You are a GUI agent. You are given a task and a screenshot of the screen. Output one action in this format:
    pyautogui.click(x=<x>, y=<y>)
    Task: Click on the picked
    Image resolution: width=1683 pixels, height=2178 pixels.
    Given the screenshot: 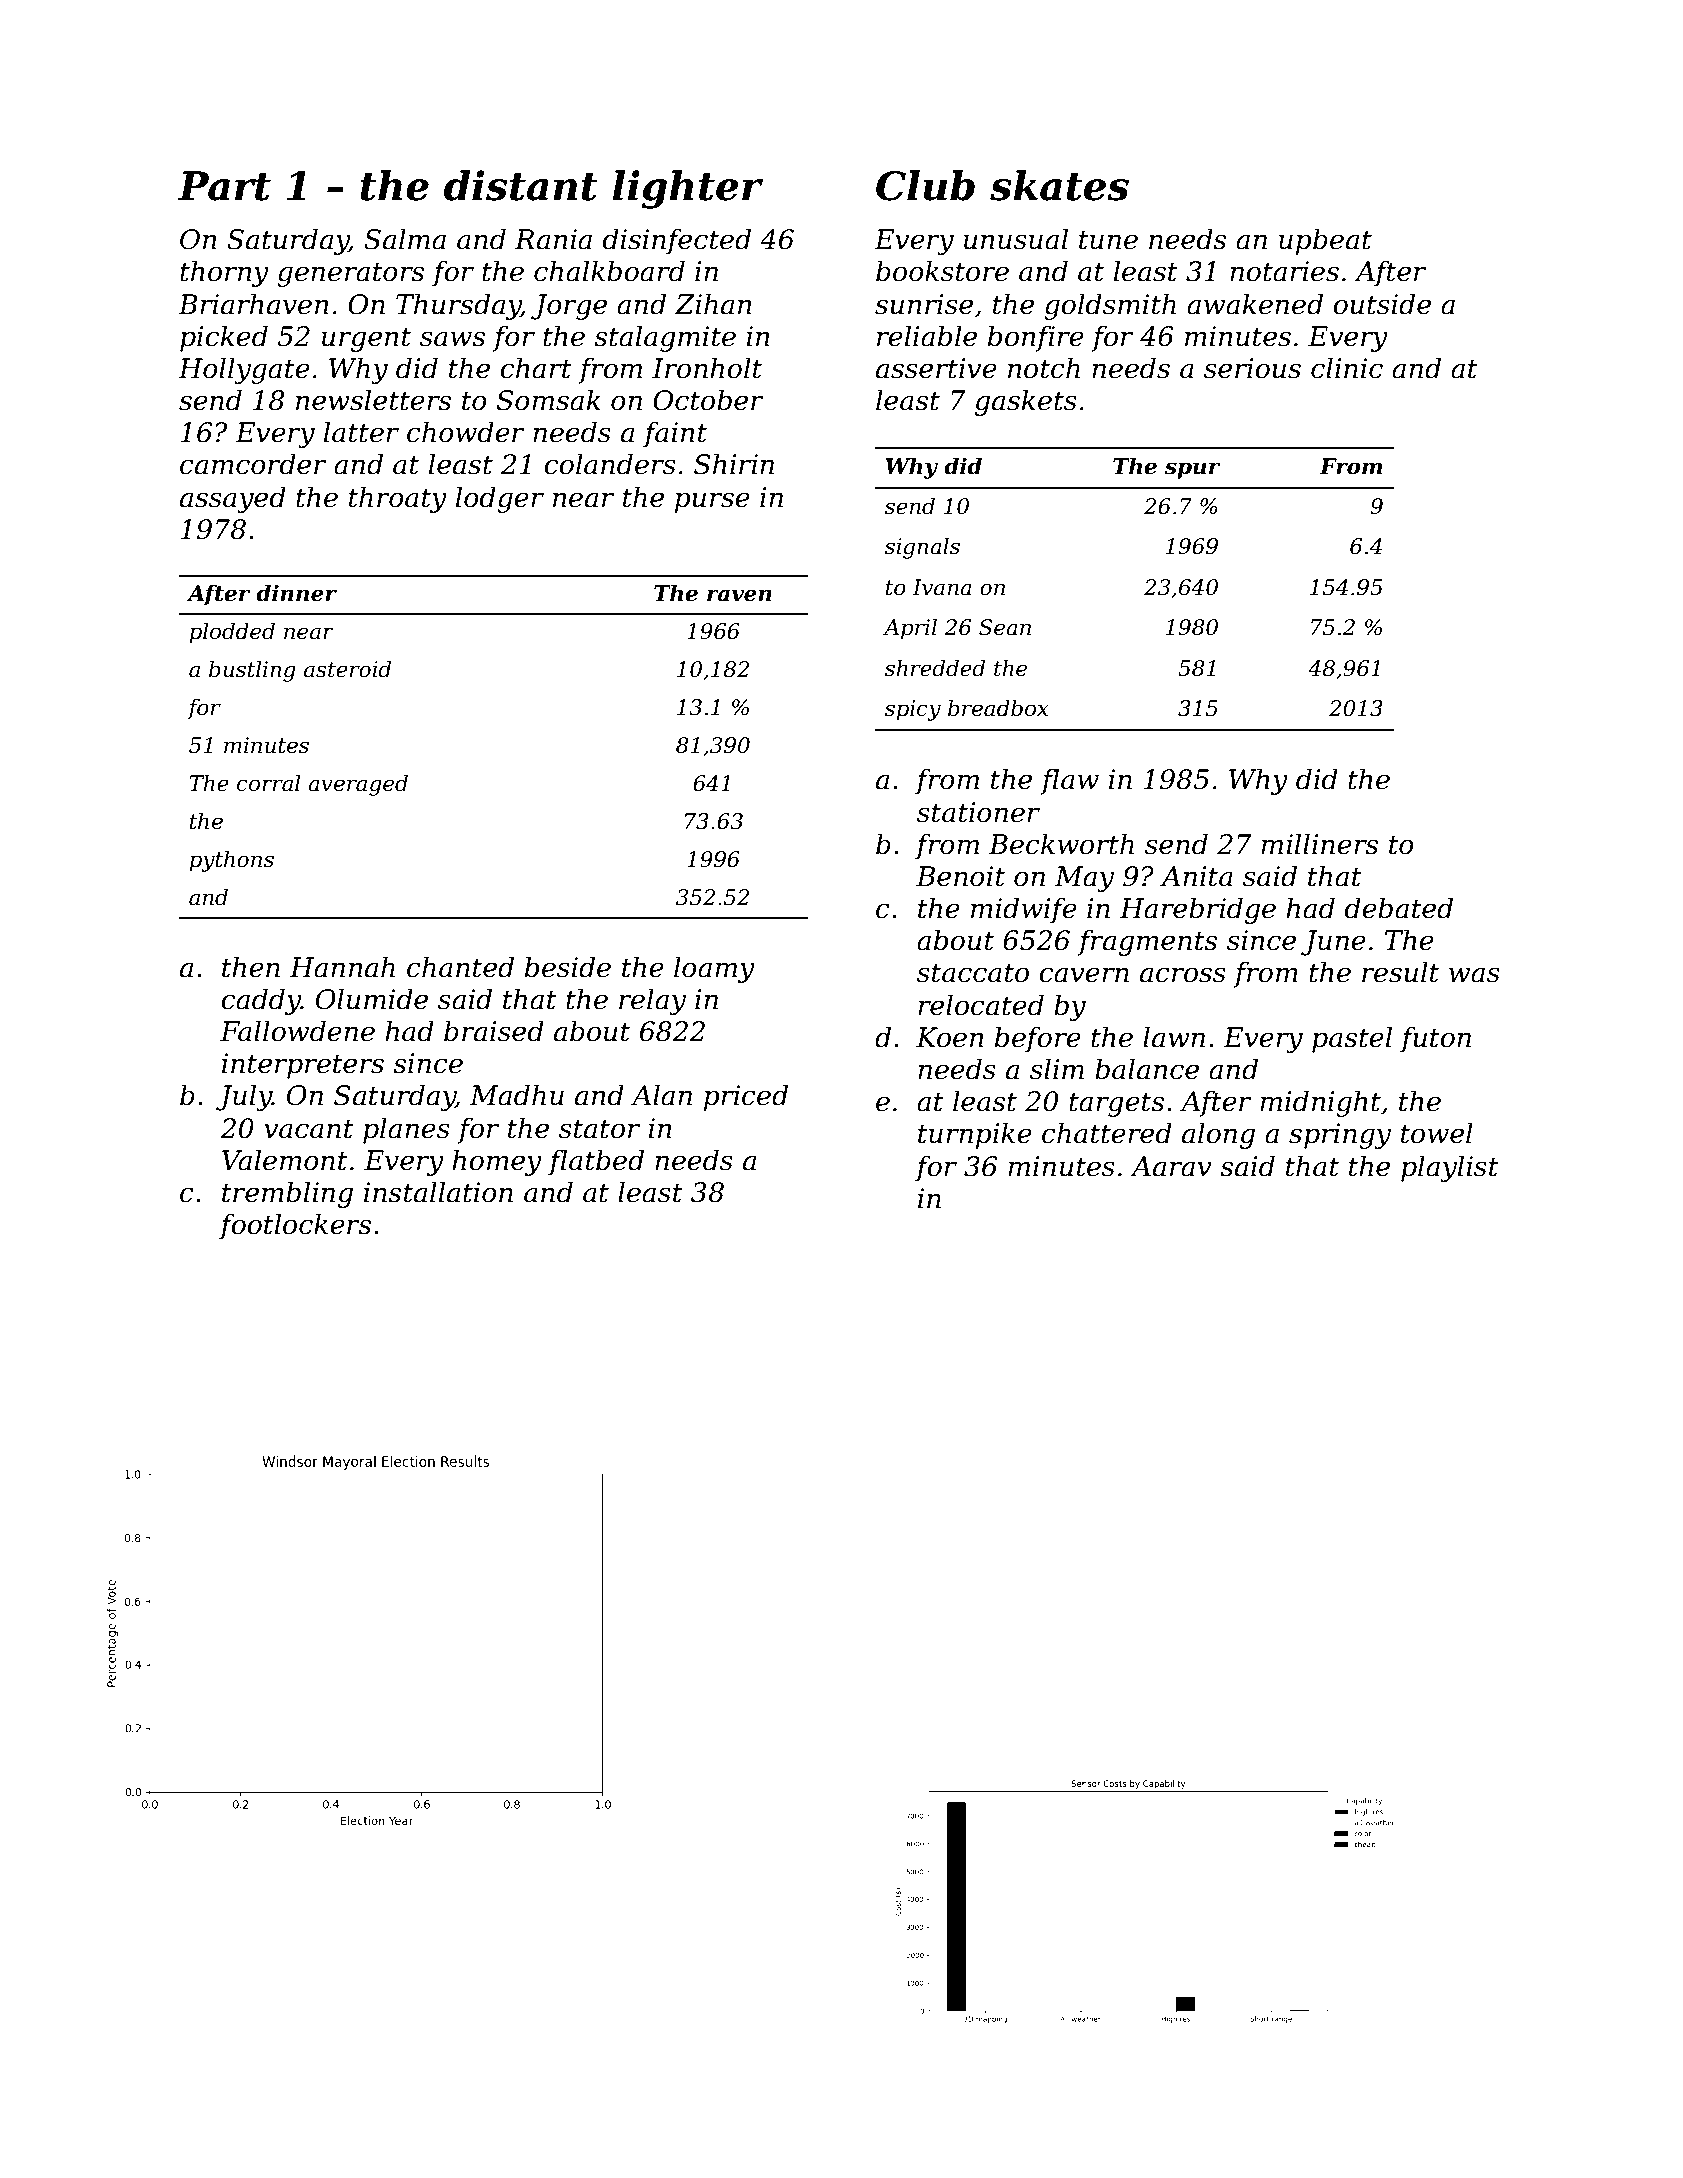 What is the action you would take?
    pyautogui.click(x=224, y=338)
